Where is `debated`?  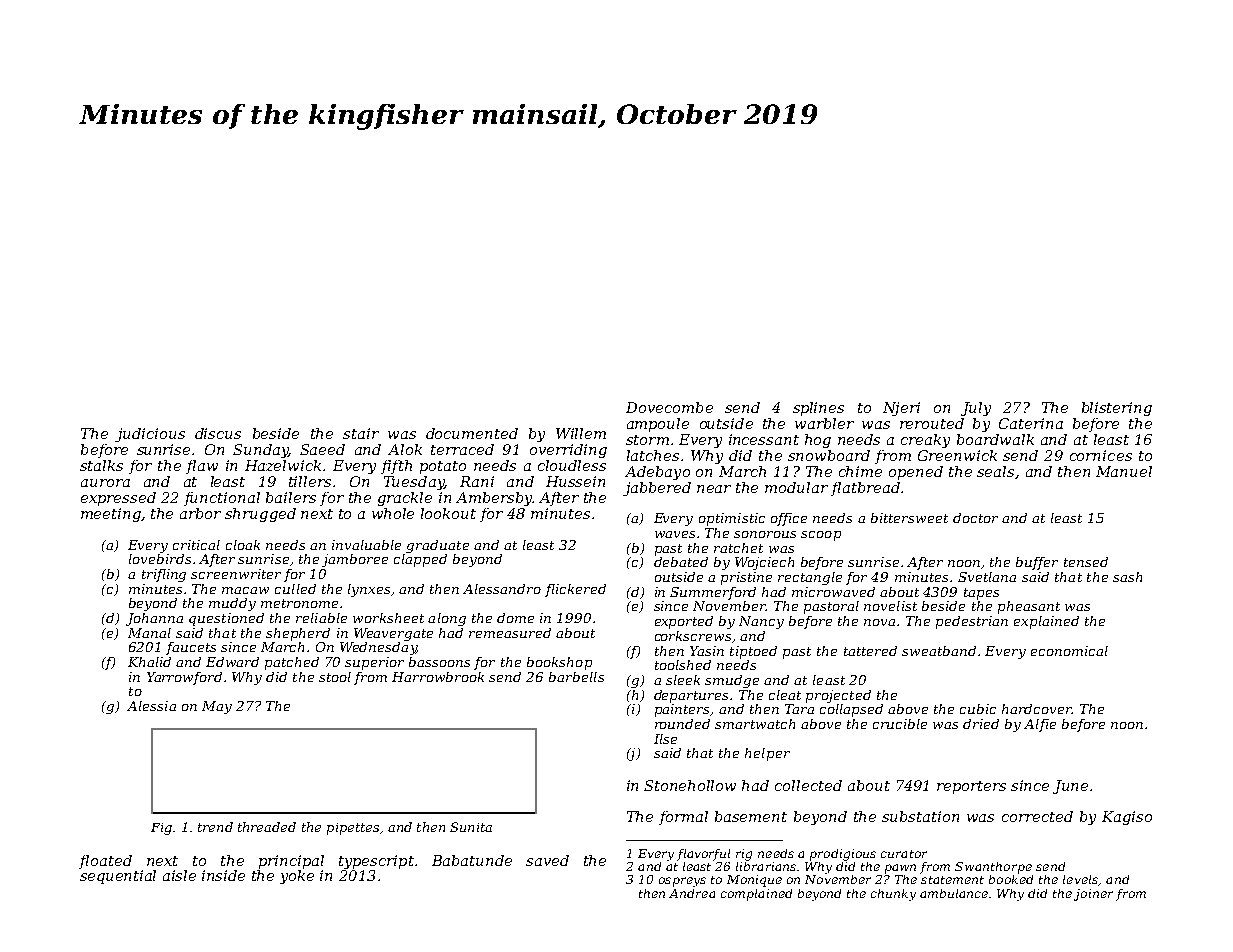
debated is located at coordinates (681, 562).
